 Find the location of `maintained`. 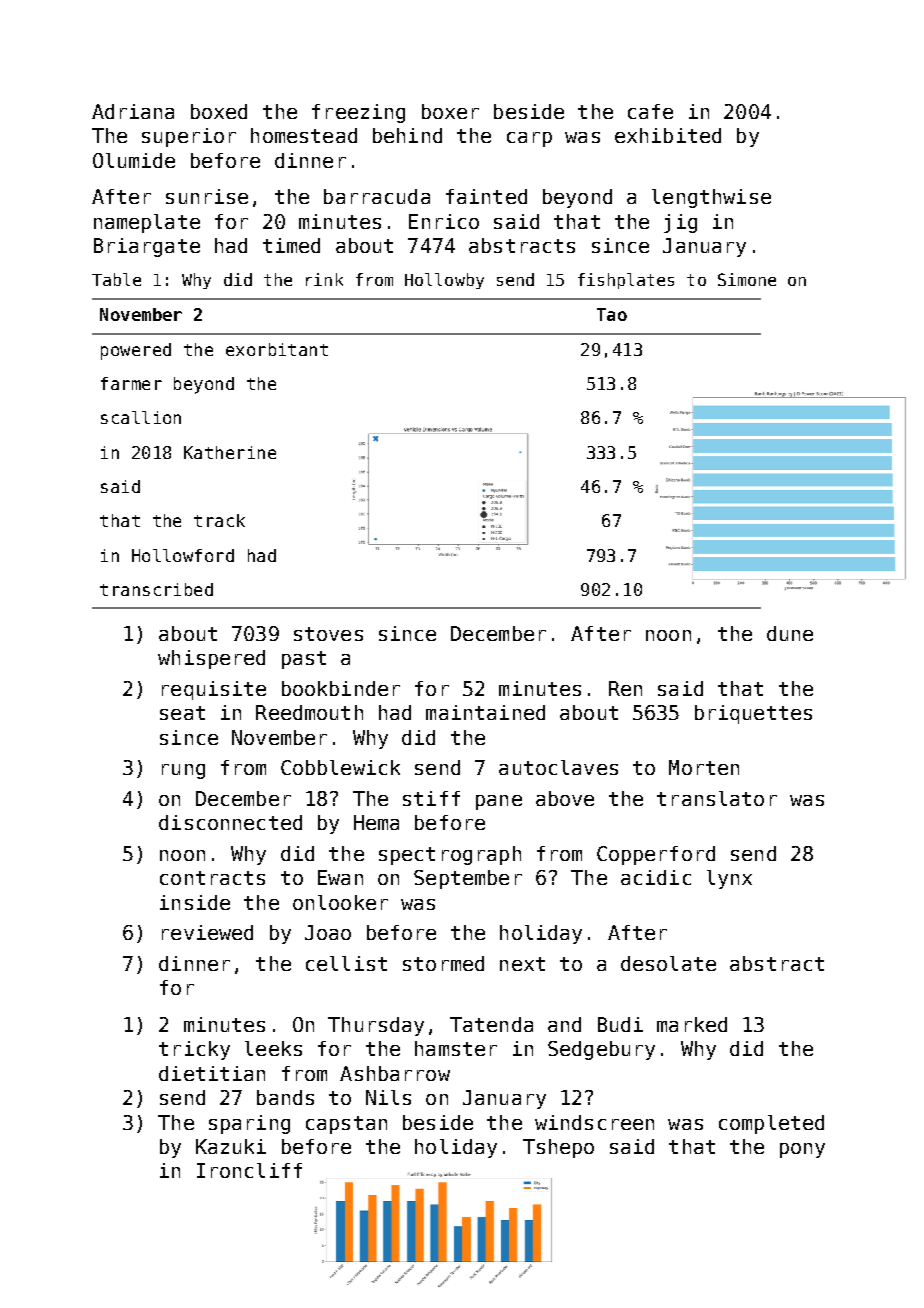

maintained is located at coordinates (485, 712).
